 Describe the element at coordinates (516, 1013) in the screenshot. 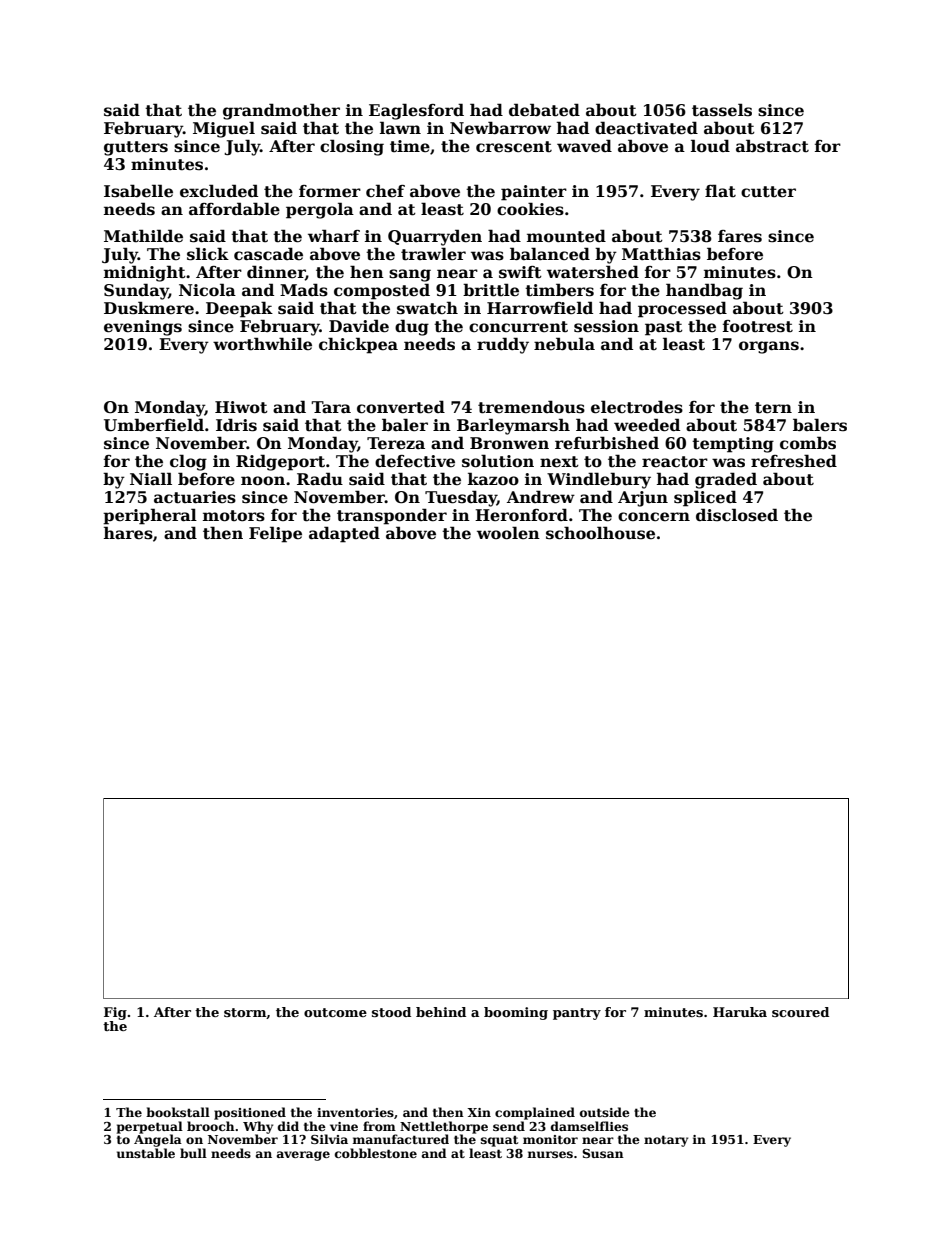

I see `booming` at that location.
